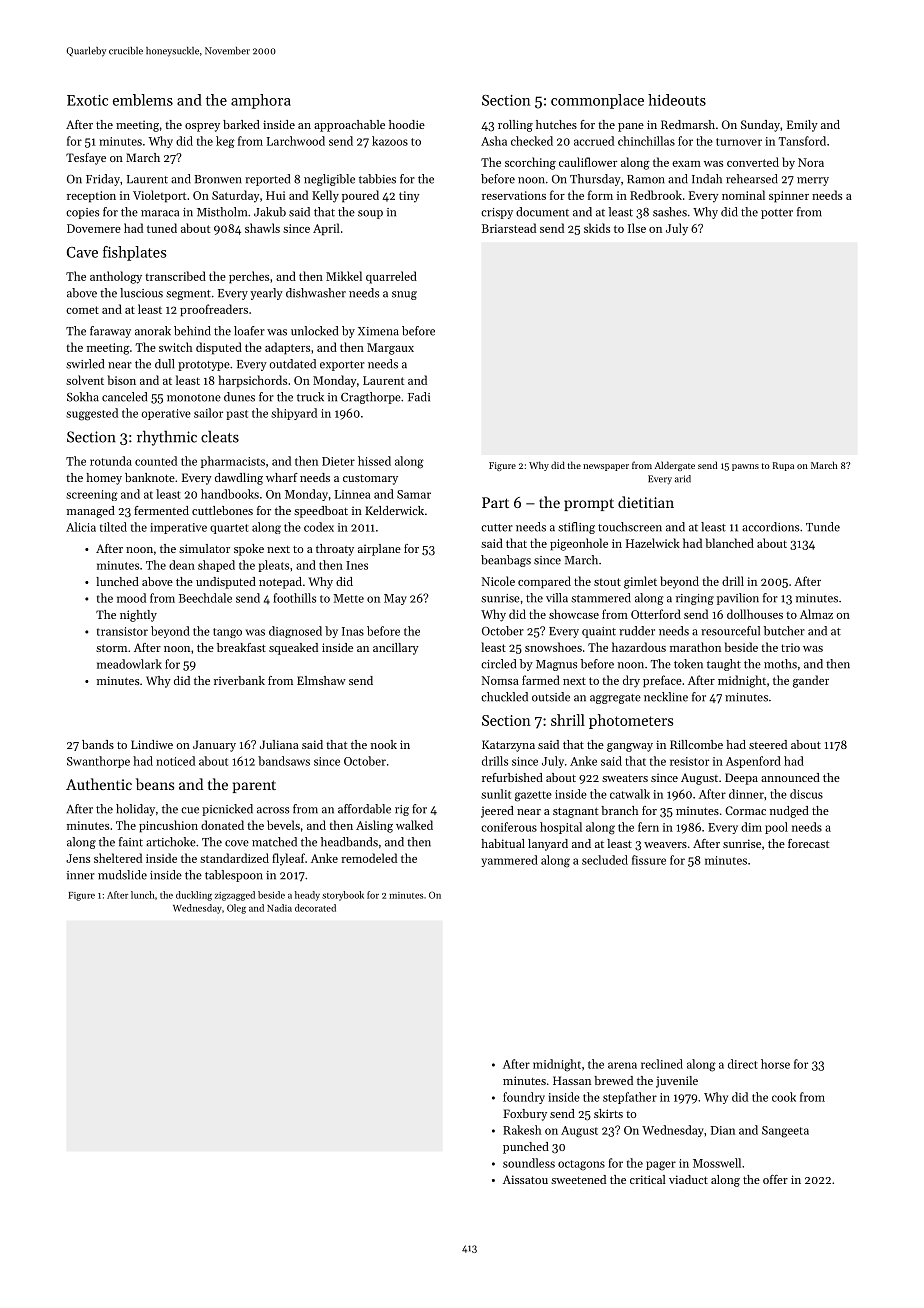 The image size is (924, 1308). Describe the element at coordinates (823, 527) in the document. I see `Tunde` at that location.
